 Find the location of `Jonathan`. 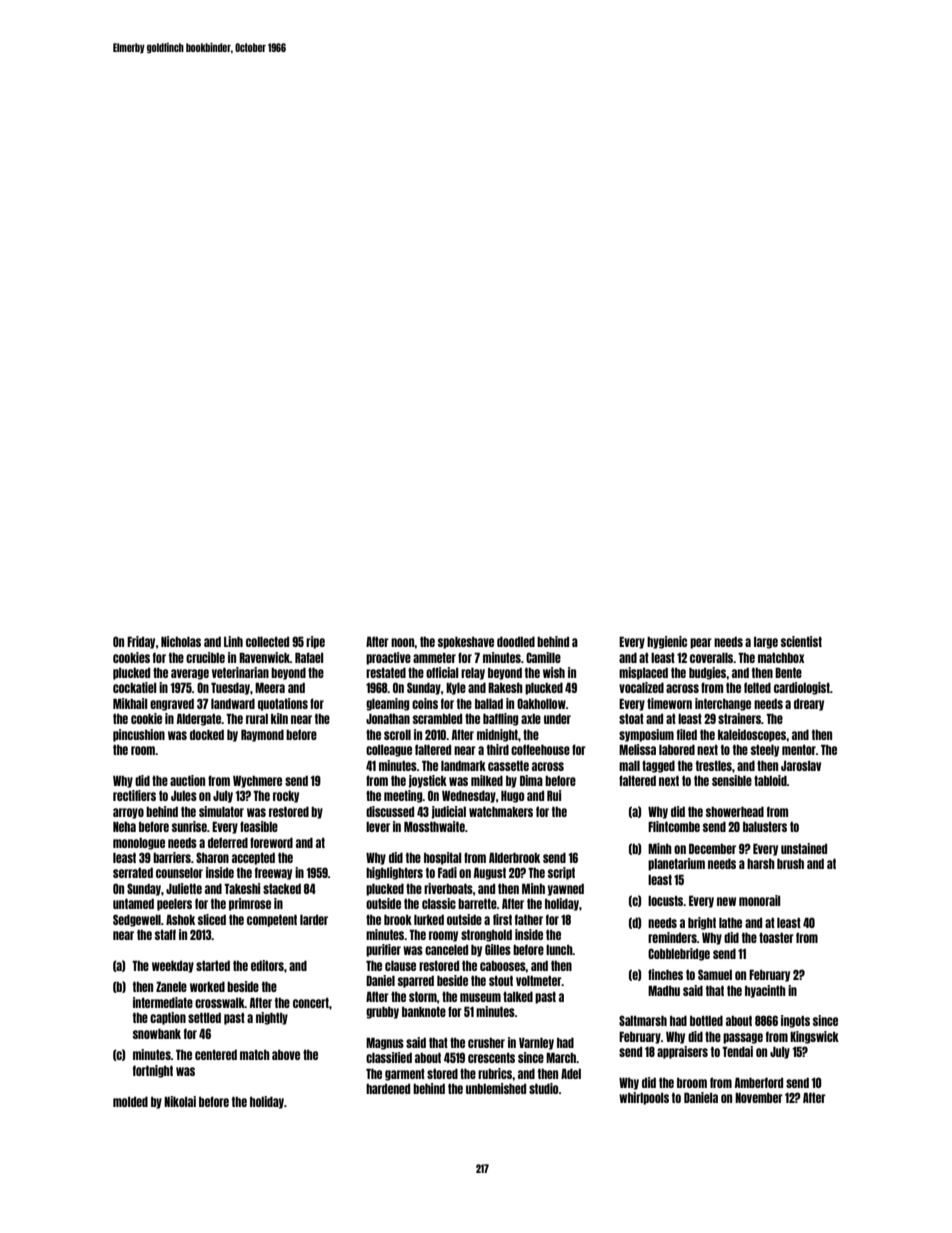

Jonathan is located at coordinates (388, 719).
